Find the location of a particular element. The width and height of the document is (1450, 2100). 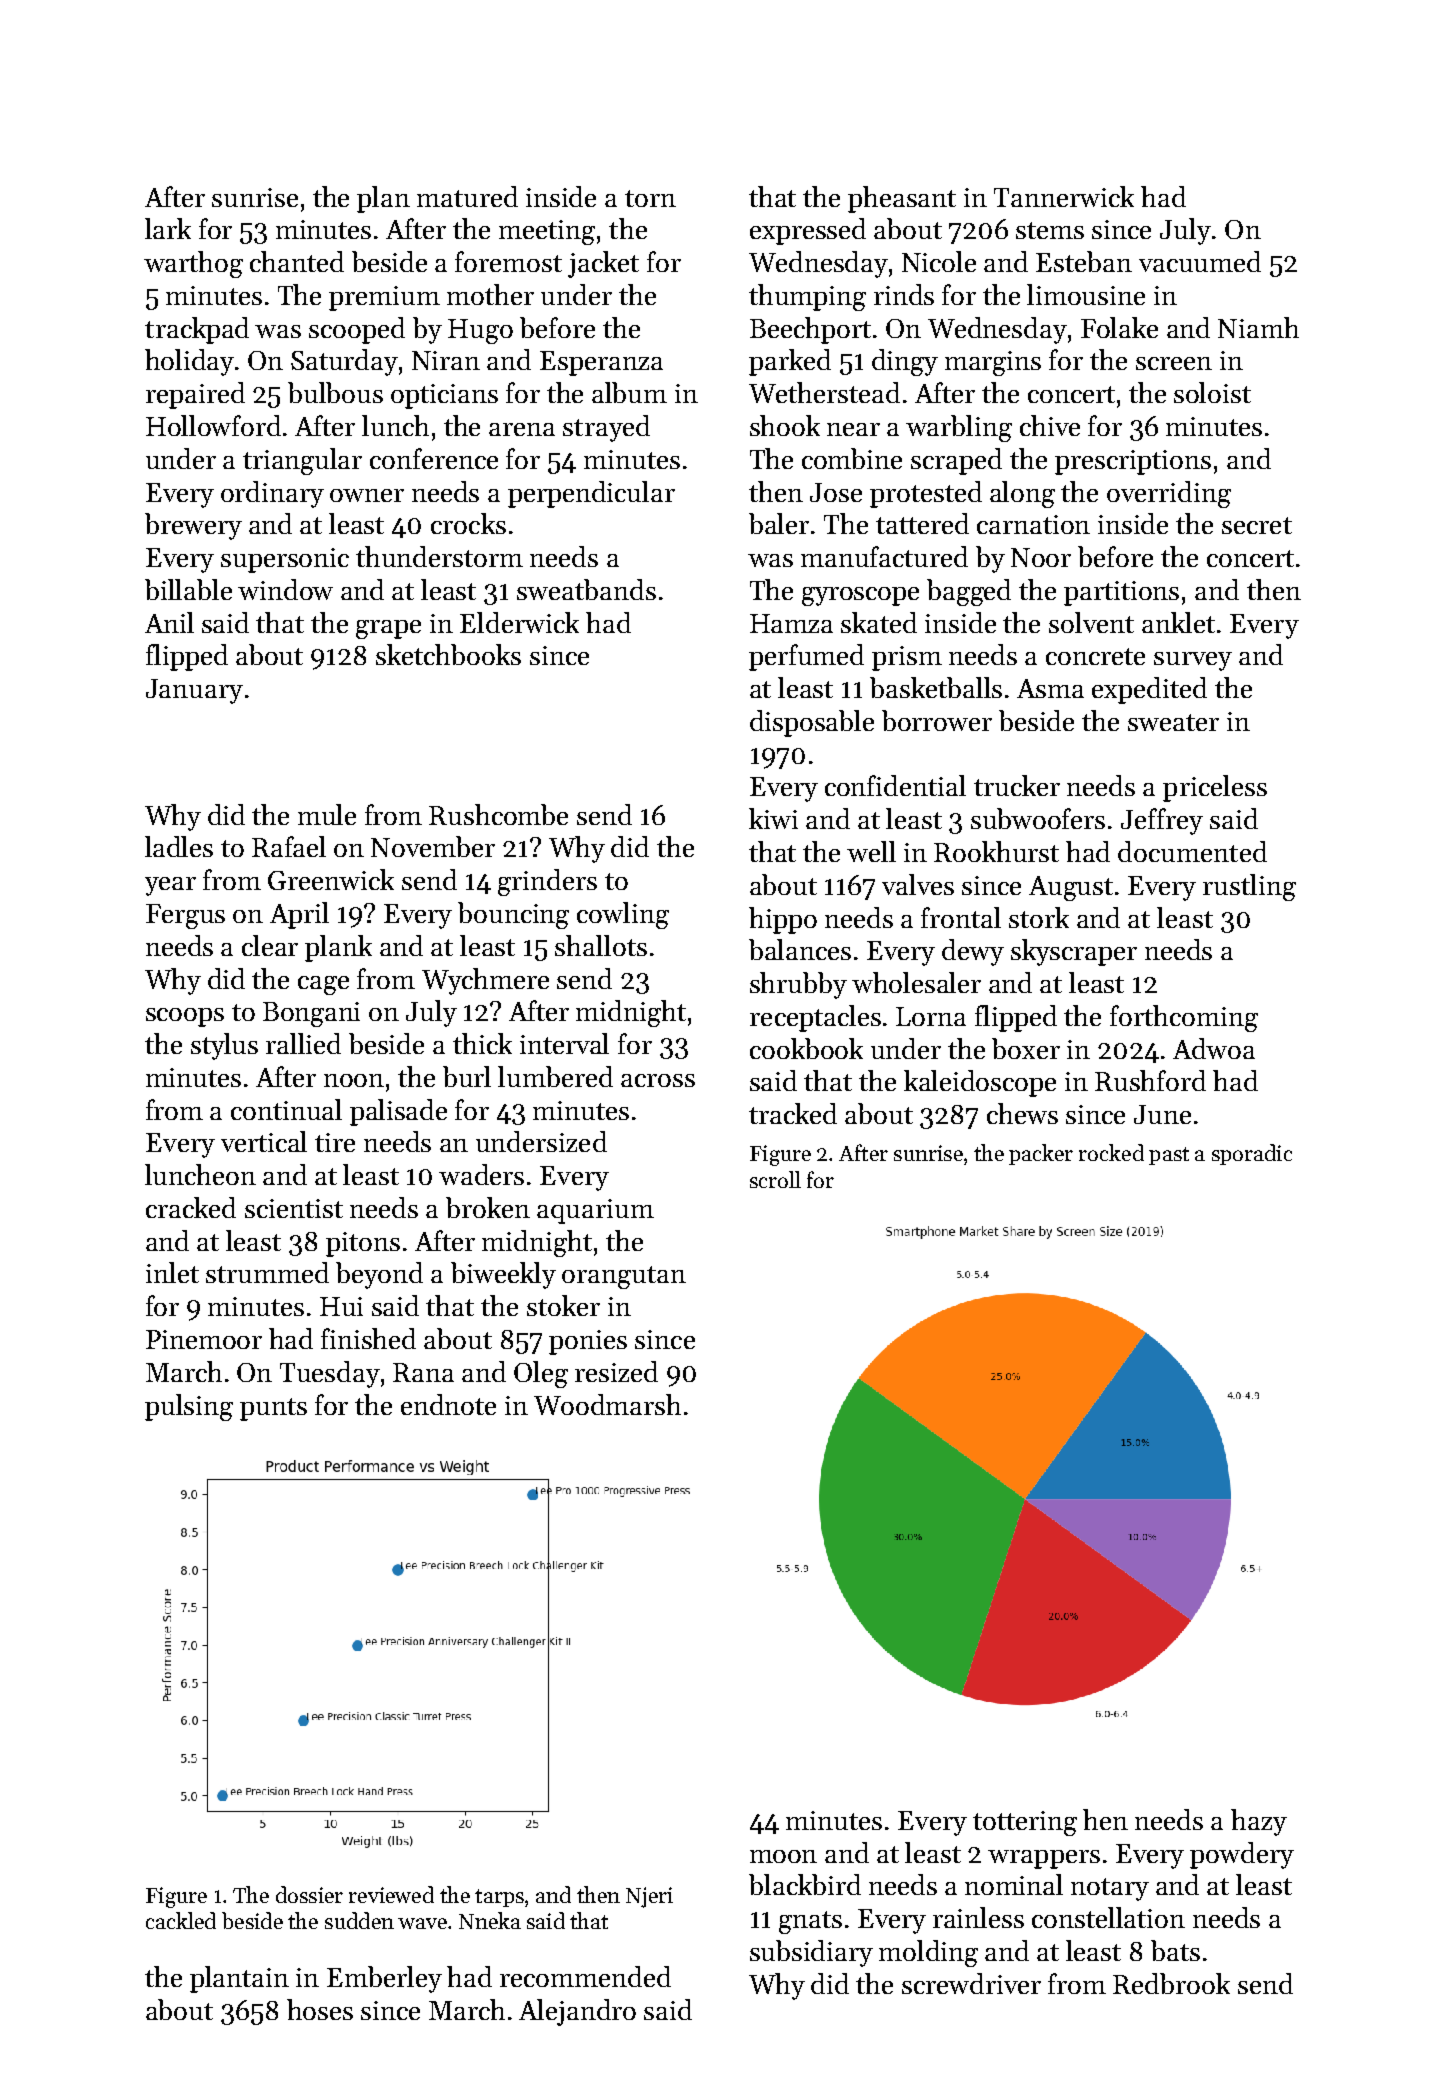

punts is located at coordinates (273, 1409).
